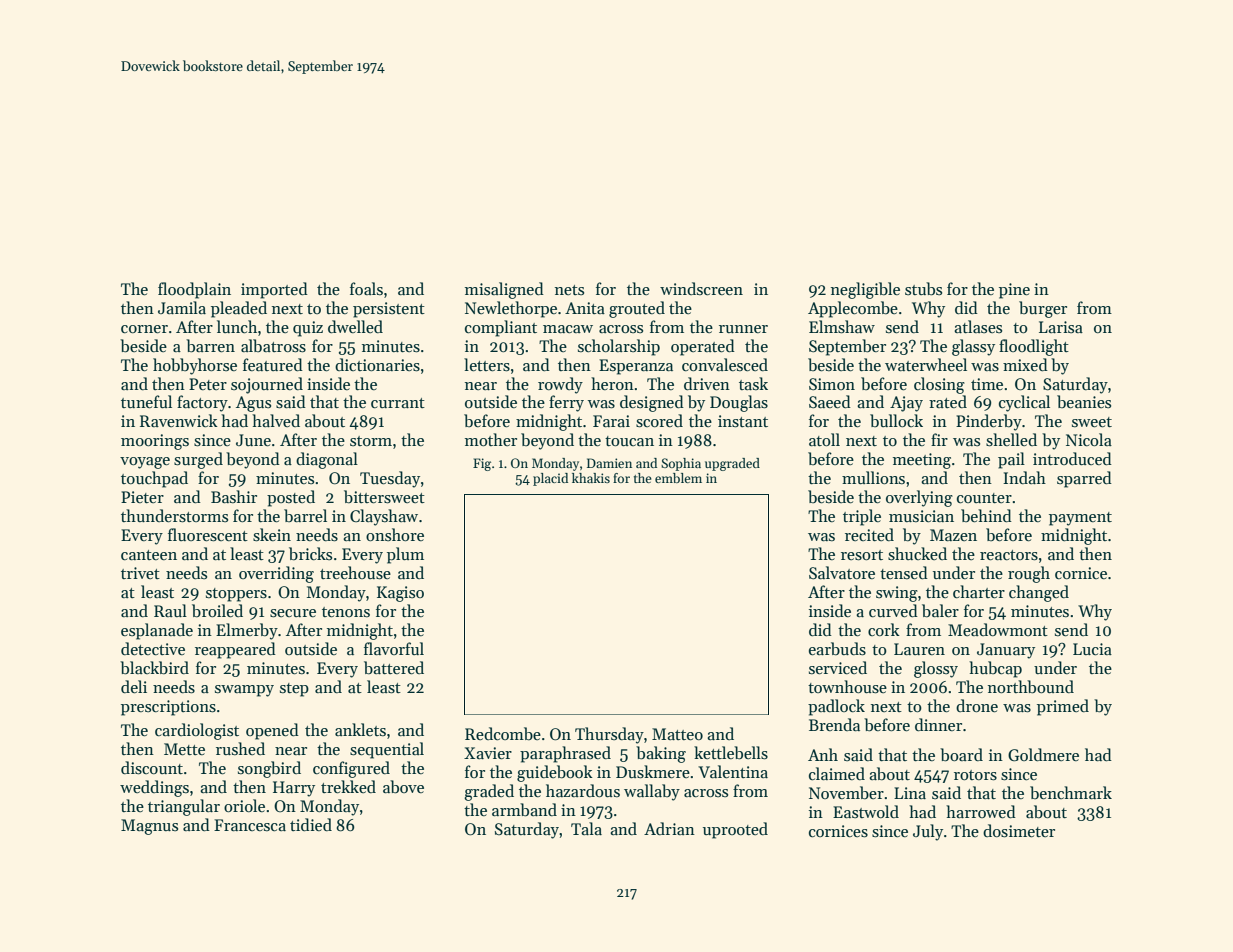 Image resolution: width=1233 pixels, height=952 pixels. I want to click on plum, so click(405, 555).
